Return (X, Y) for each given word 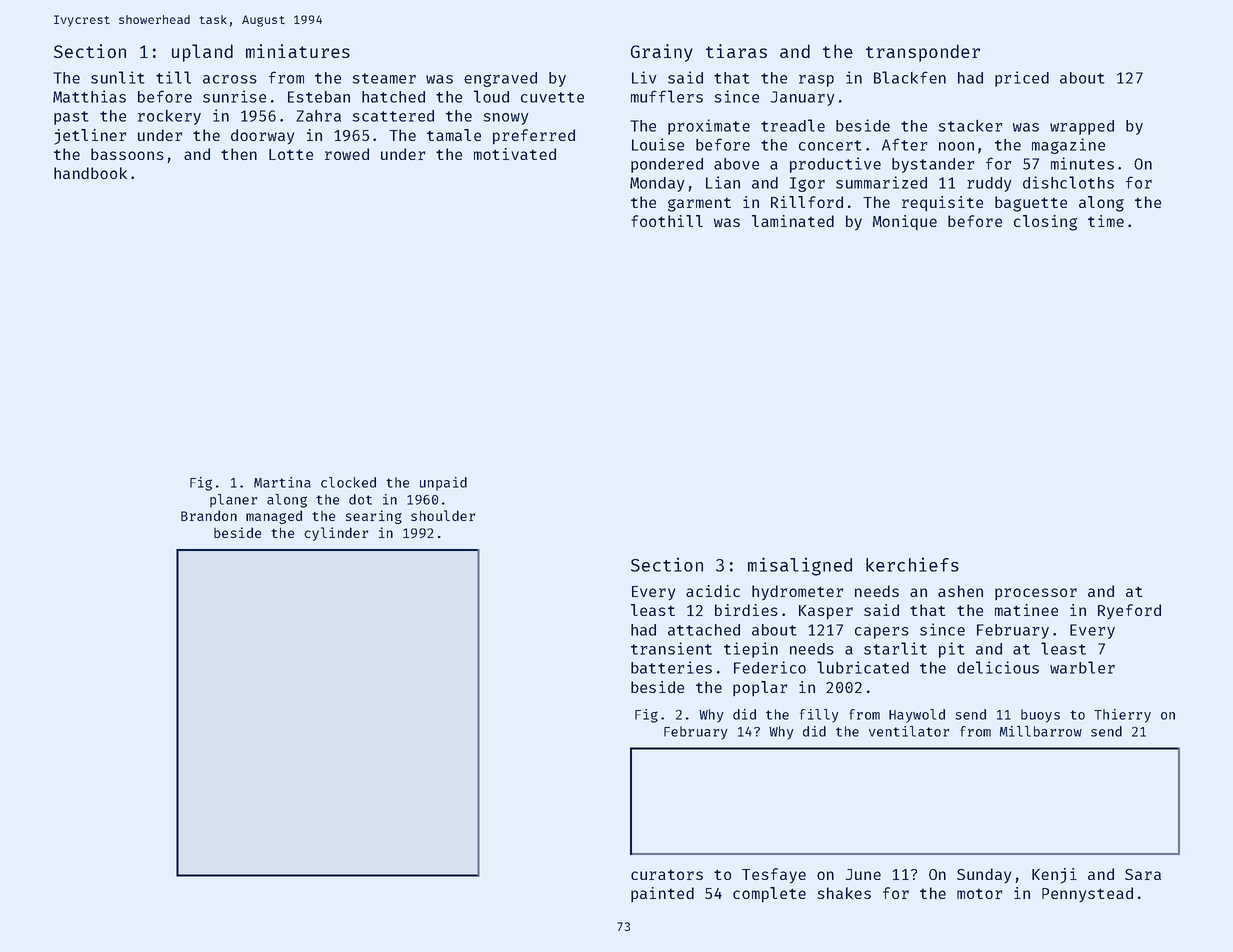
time (1106, 221)
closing (1045, 223)
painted (662, 894)
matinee (1026, 610)
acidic (713, 591)
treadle (793, 125)
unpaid (443, 484)
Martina (282, 482)
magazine (1068, 146)
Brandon (209, 515)
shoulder (443, 515)
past (71, 118)
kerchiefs (912, 564)
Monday (657, 184)
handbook (90, 173)
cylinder (336, 534)
